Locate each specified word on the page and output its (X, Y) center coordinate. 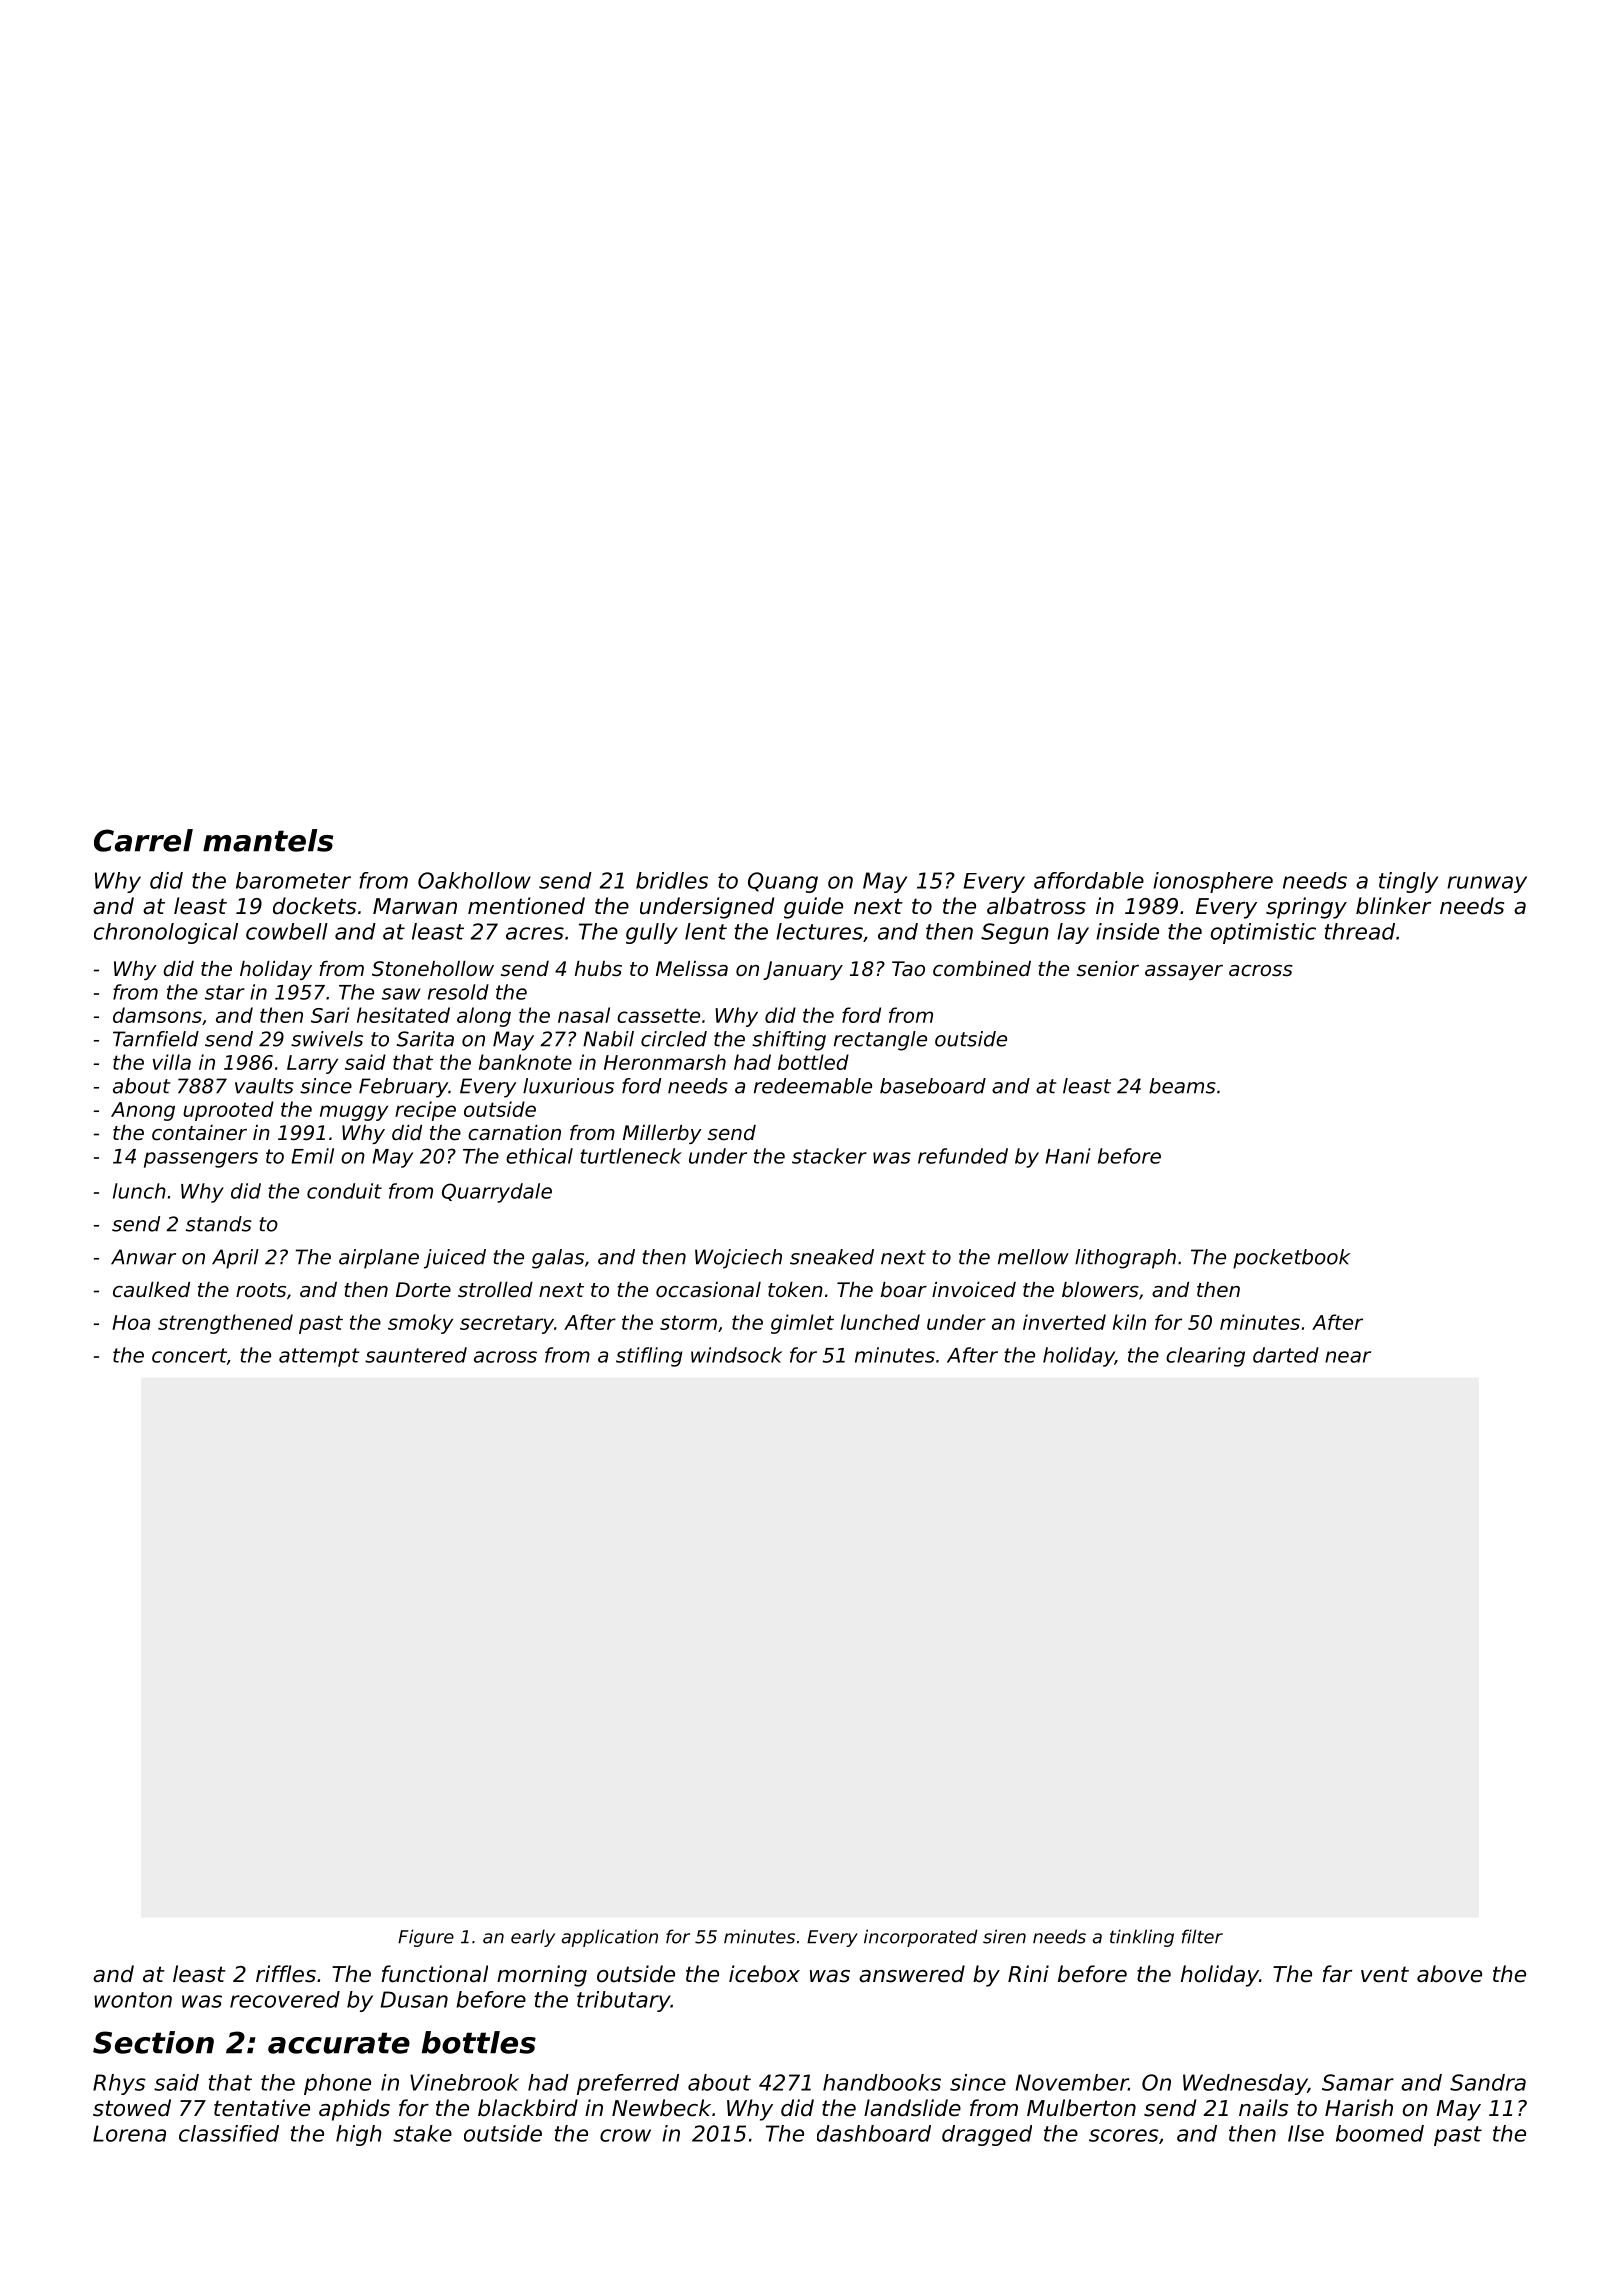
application (610, 1938)
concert (189, 1355)
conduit (344, 1191)
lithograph (1125, 1259)
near (1348, 1357)
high (359, 2135)
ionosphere (1213, 882)
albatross (1036, 906)
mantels (268, 840)
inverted (1064, 1322)
